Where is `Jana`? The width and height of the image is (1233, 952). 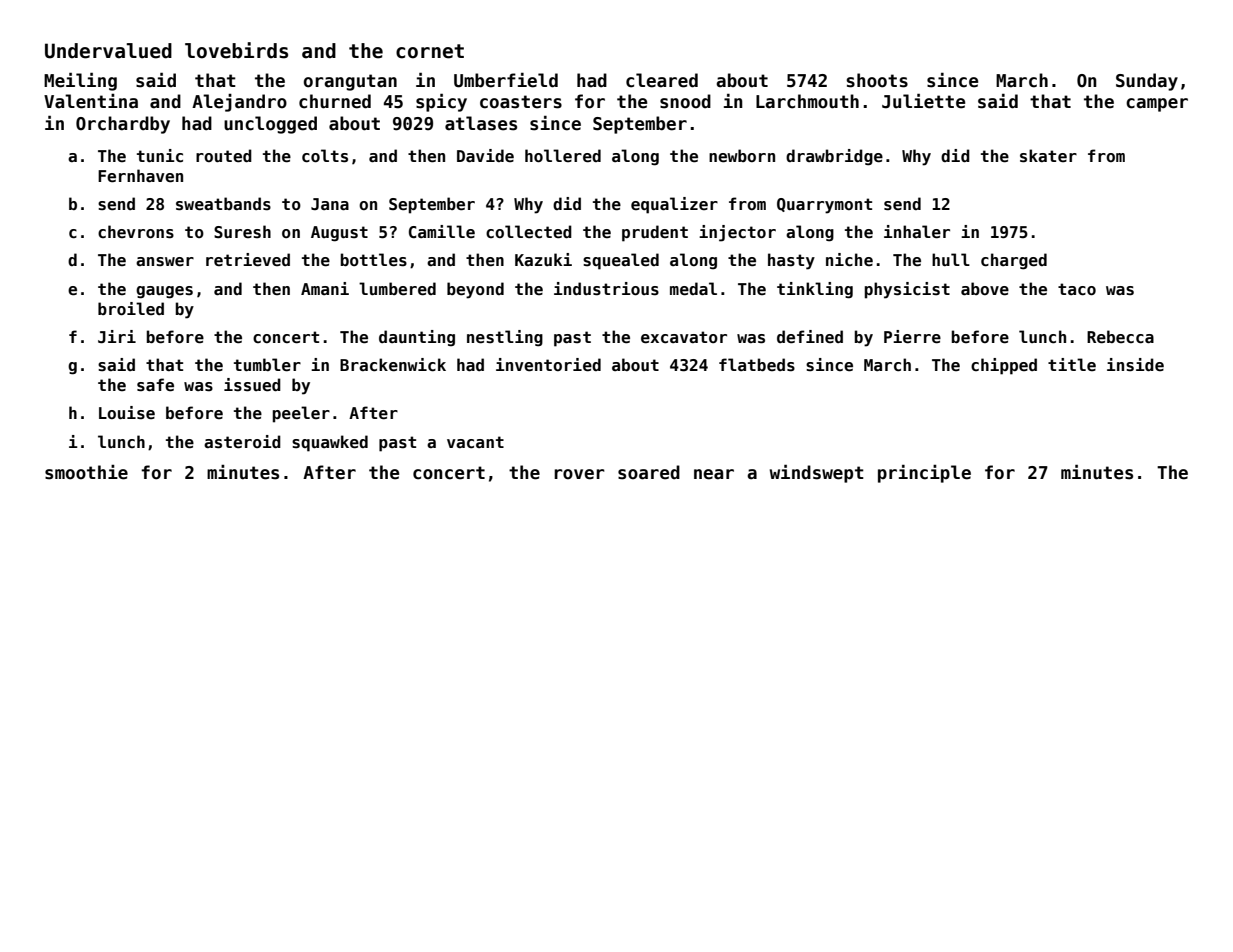
Jana is located at coordinates (330, 204).
